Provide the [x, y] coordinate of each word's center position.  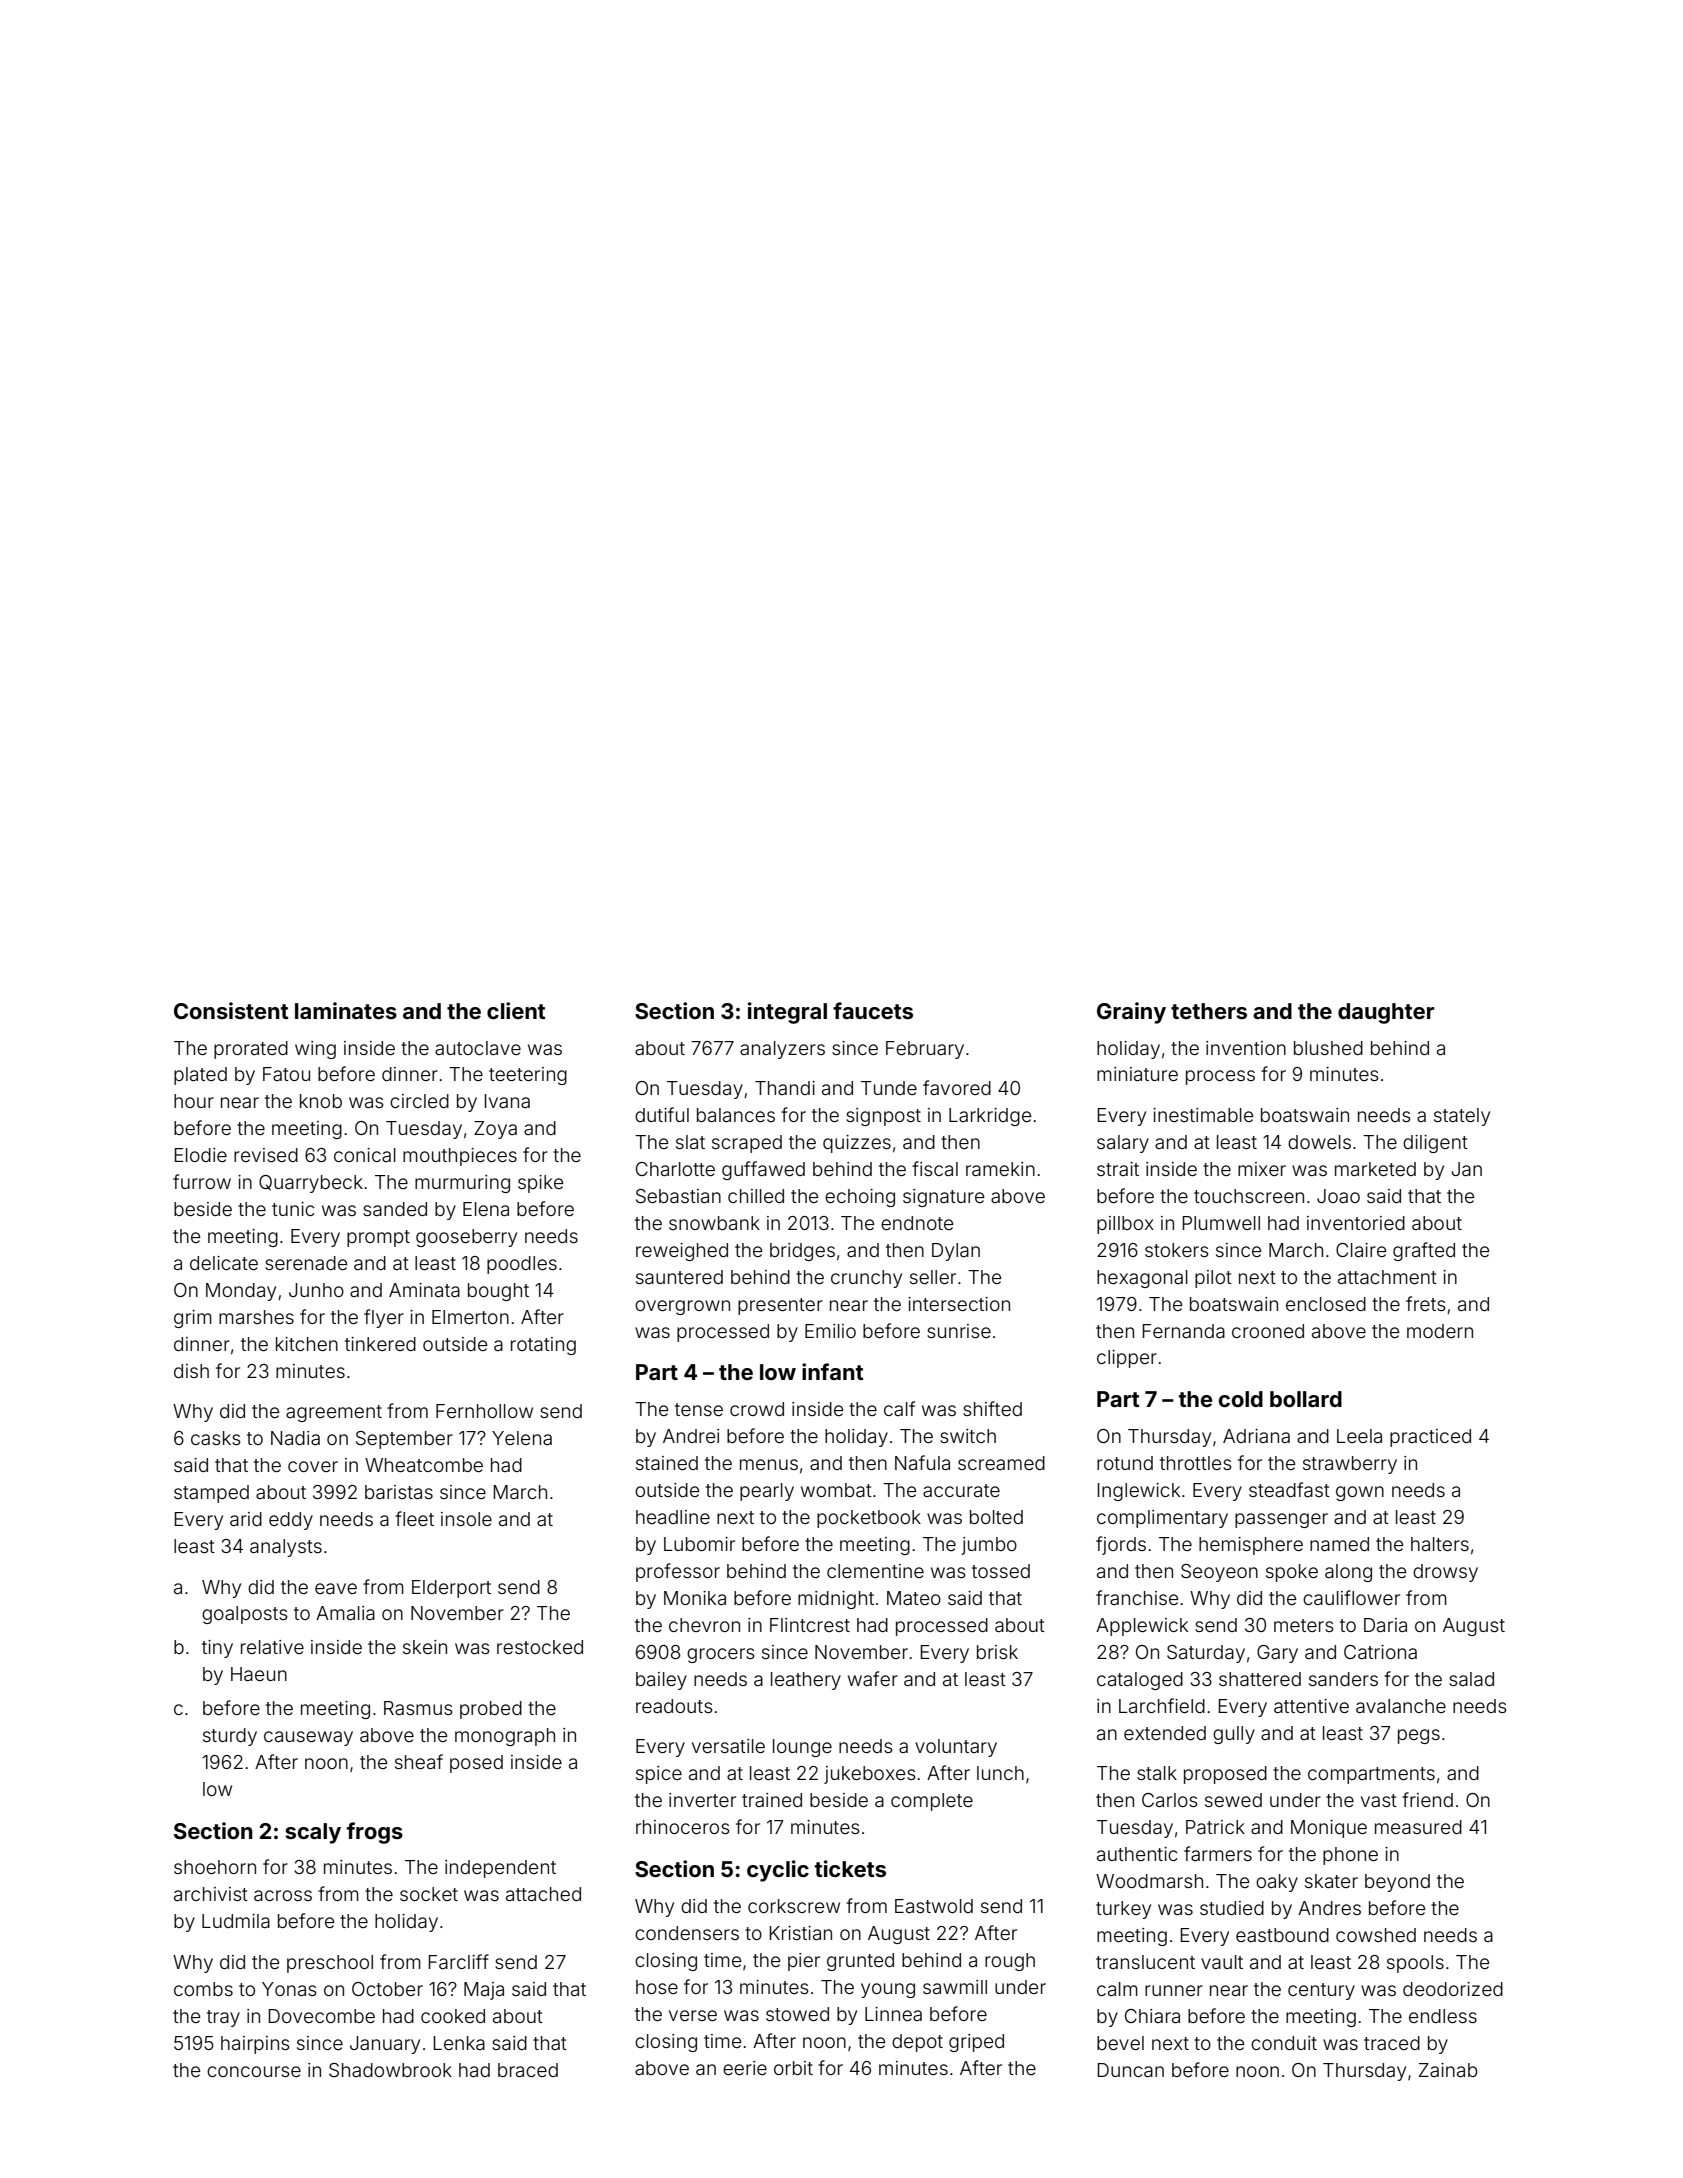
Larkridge [990, 1117]
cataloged [1140, 1681]
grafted [1424, 1251]
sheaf [419, 1761]
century [1321, 1991]
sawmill [955, 1987]
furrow [202, 1181]
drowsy [1445, 1573]
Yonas [289, 1989]
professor [678, 1572]
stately [1462, 1117]
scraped [747, 1144]
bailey [661, 1681]
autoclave [478, 1048]
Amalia [345, 1613]
